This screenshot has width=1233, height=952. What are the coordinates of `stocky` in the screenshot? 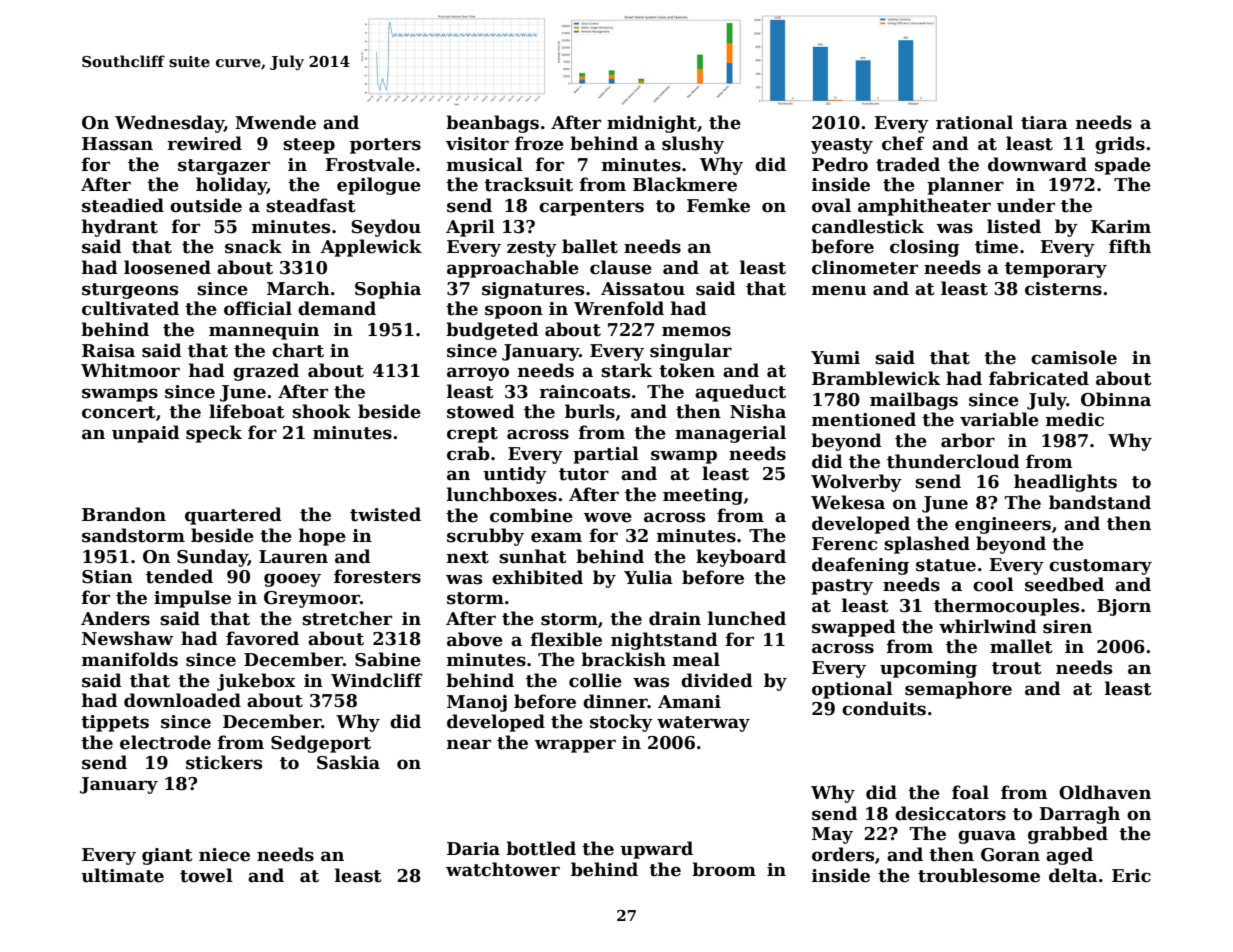 It's located at (621, 723).
